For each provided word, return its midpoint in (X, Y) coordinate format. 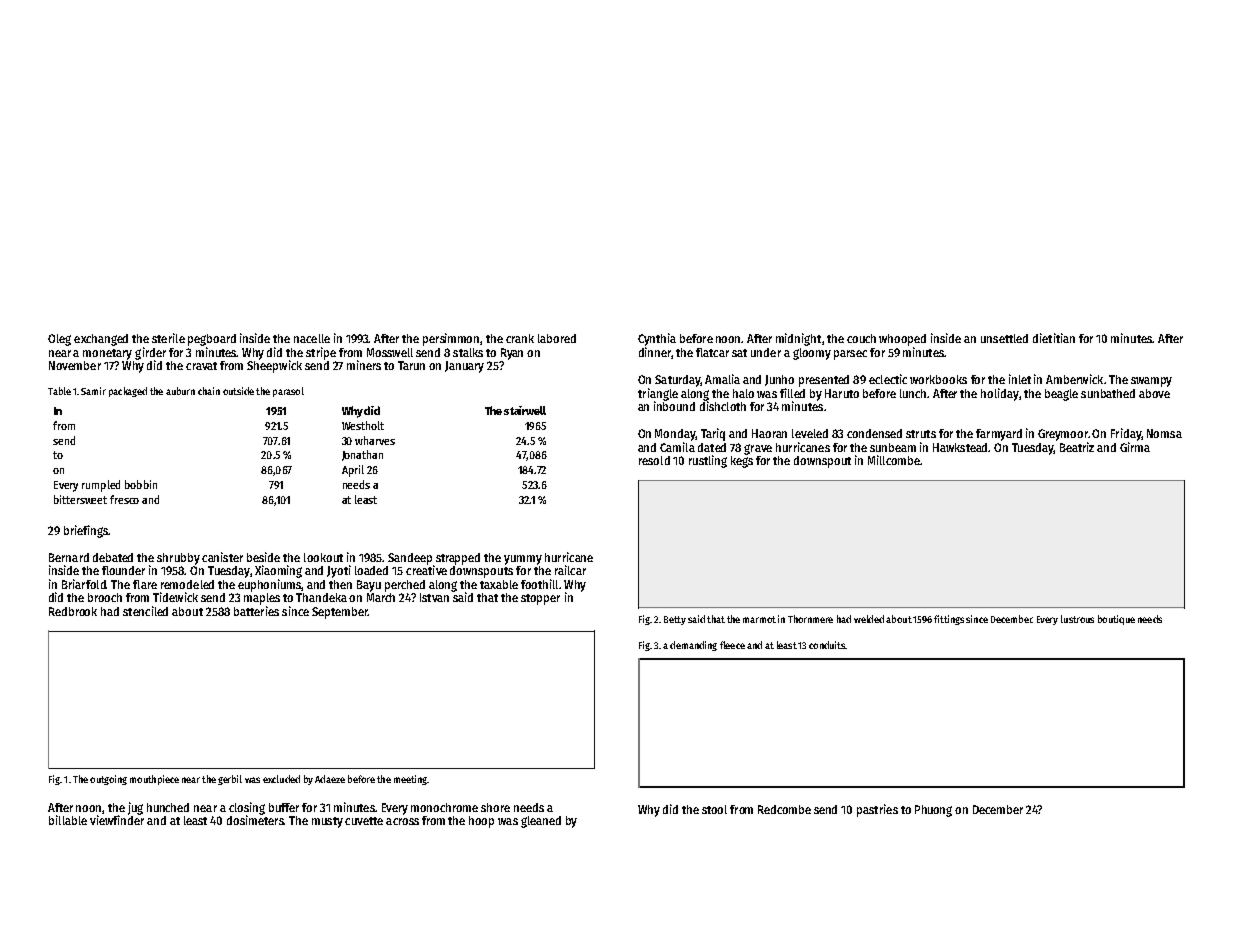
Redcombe (784, 809)
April (353, 471)
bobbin (141, 484)
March (381, 597)
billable (68, 820)
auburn (180, 391)
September (340, 613)
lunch (913, 393)
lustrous (1077, 619)
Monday (675, 435)
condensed (874, 433)
